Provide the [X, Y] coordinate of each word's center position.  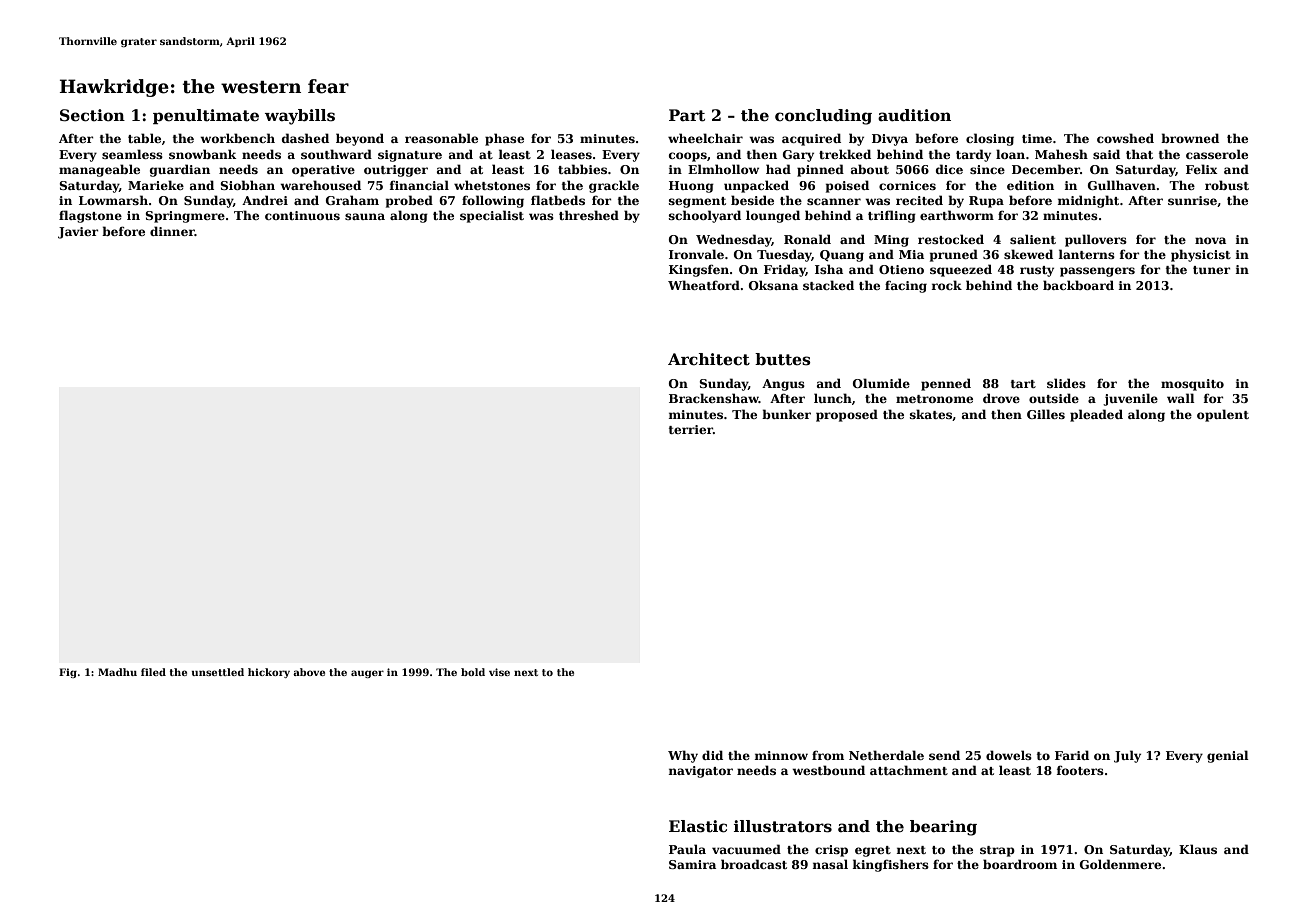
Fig [68, 673]
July [1127, 756]
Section [92, 115]
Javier [78, 233]
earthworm [957, 215]
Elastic [698, 826]
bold [473, 672]
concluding [823, 117]
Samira [692, 864]
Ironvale [696, 254]
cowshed [1125, 138]
